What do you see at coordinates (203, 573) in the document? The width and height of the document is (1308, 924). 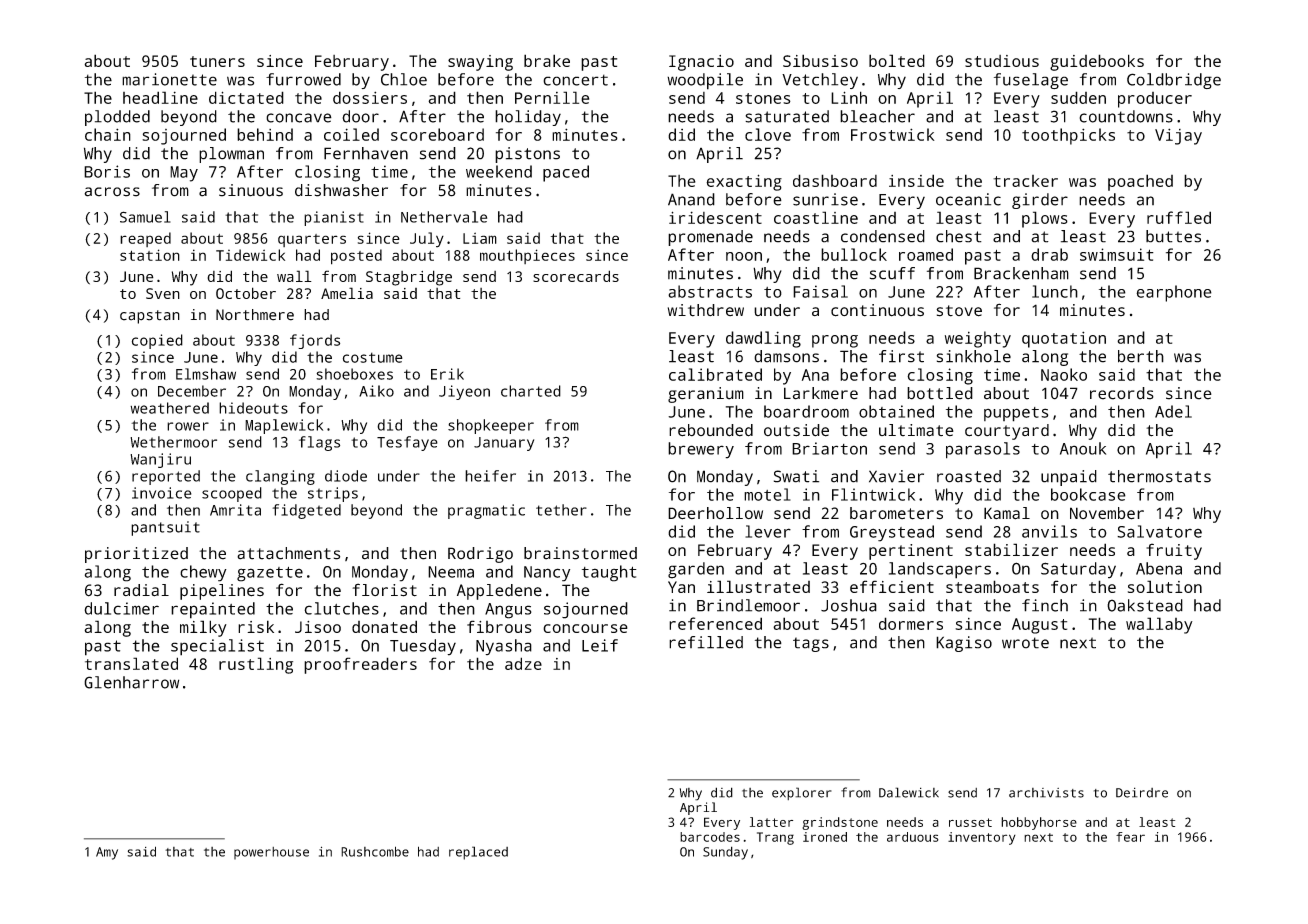 I see `chewy` at bounding box center [203, 573].
